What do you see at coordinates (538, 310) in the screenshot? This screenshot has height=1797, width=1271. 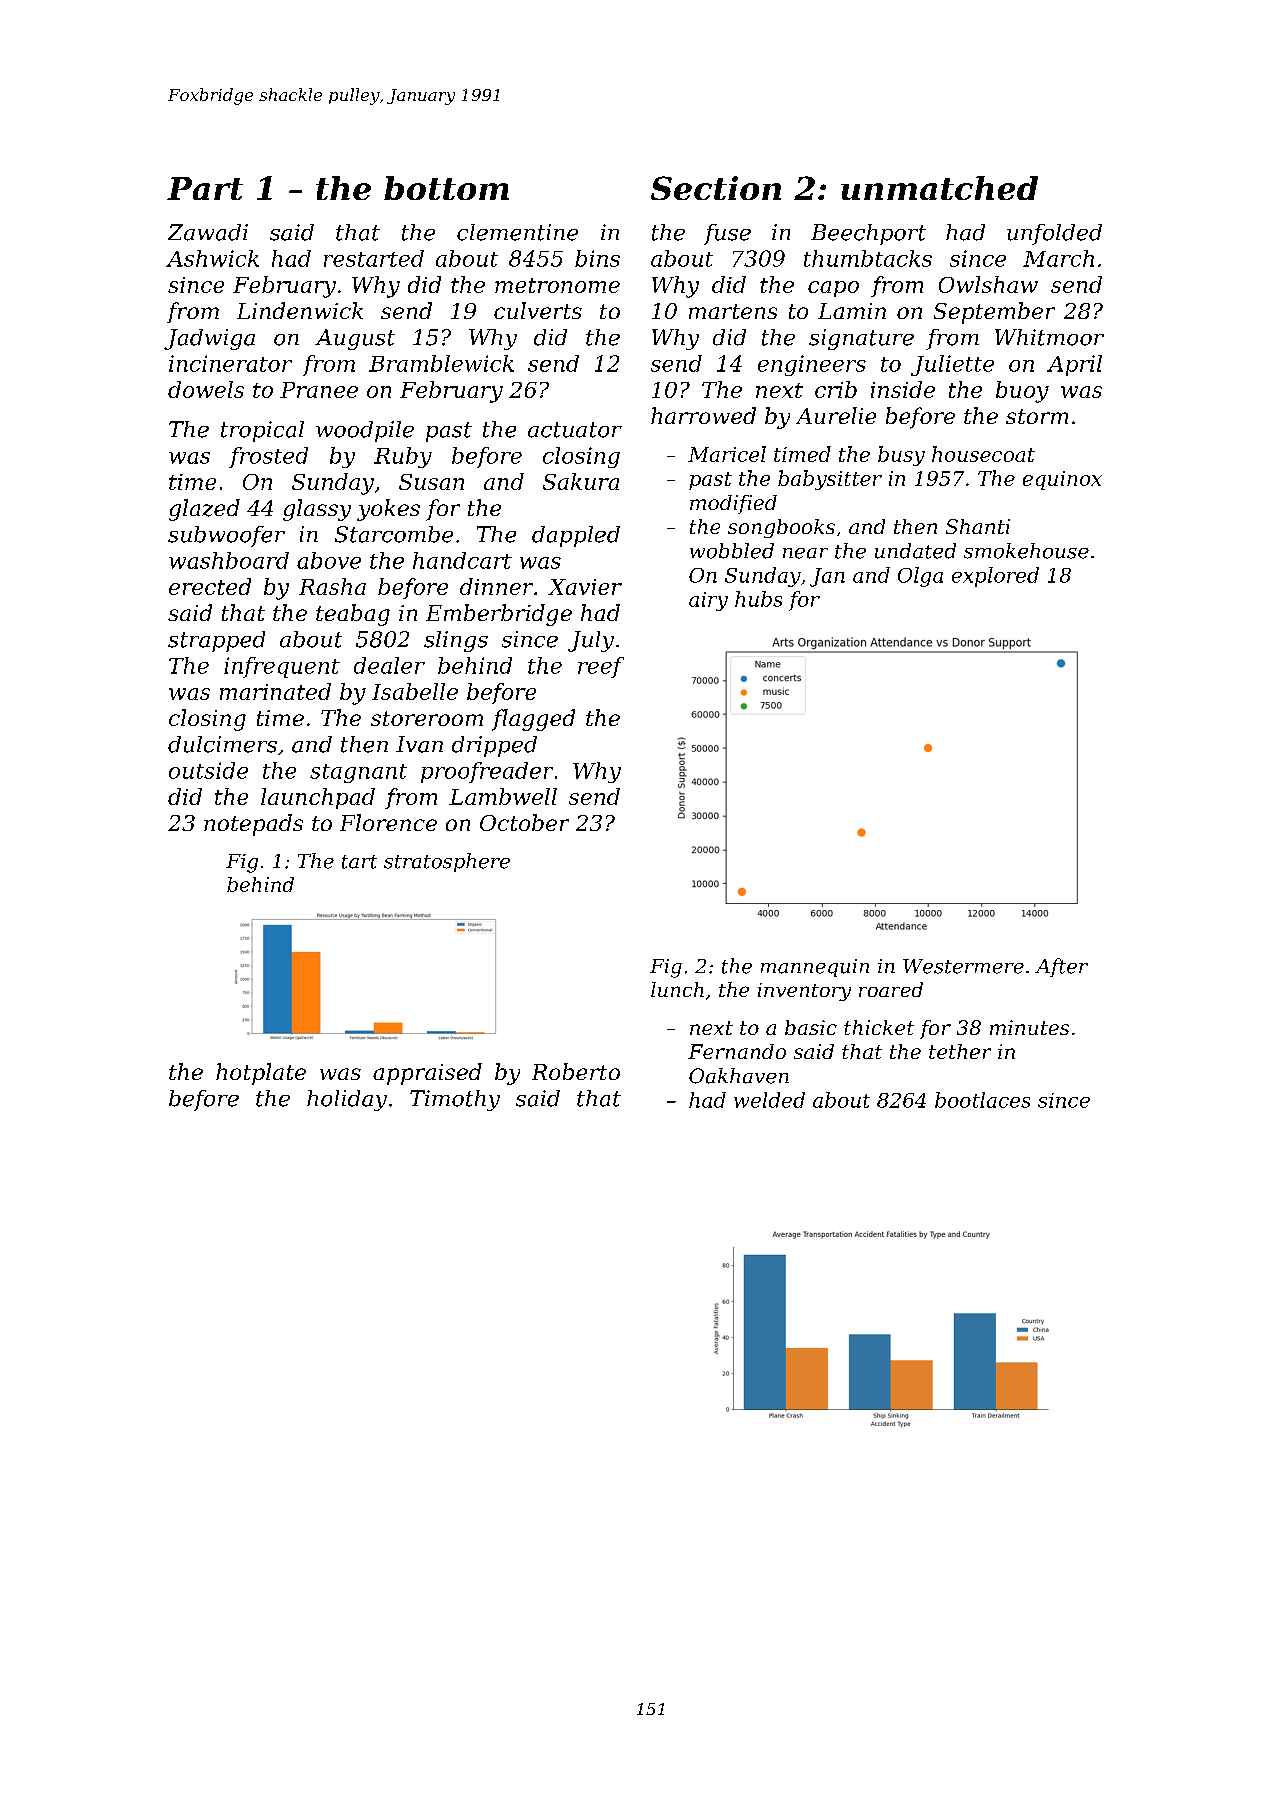 I see `culverts` at bounding box center [538, 310].
